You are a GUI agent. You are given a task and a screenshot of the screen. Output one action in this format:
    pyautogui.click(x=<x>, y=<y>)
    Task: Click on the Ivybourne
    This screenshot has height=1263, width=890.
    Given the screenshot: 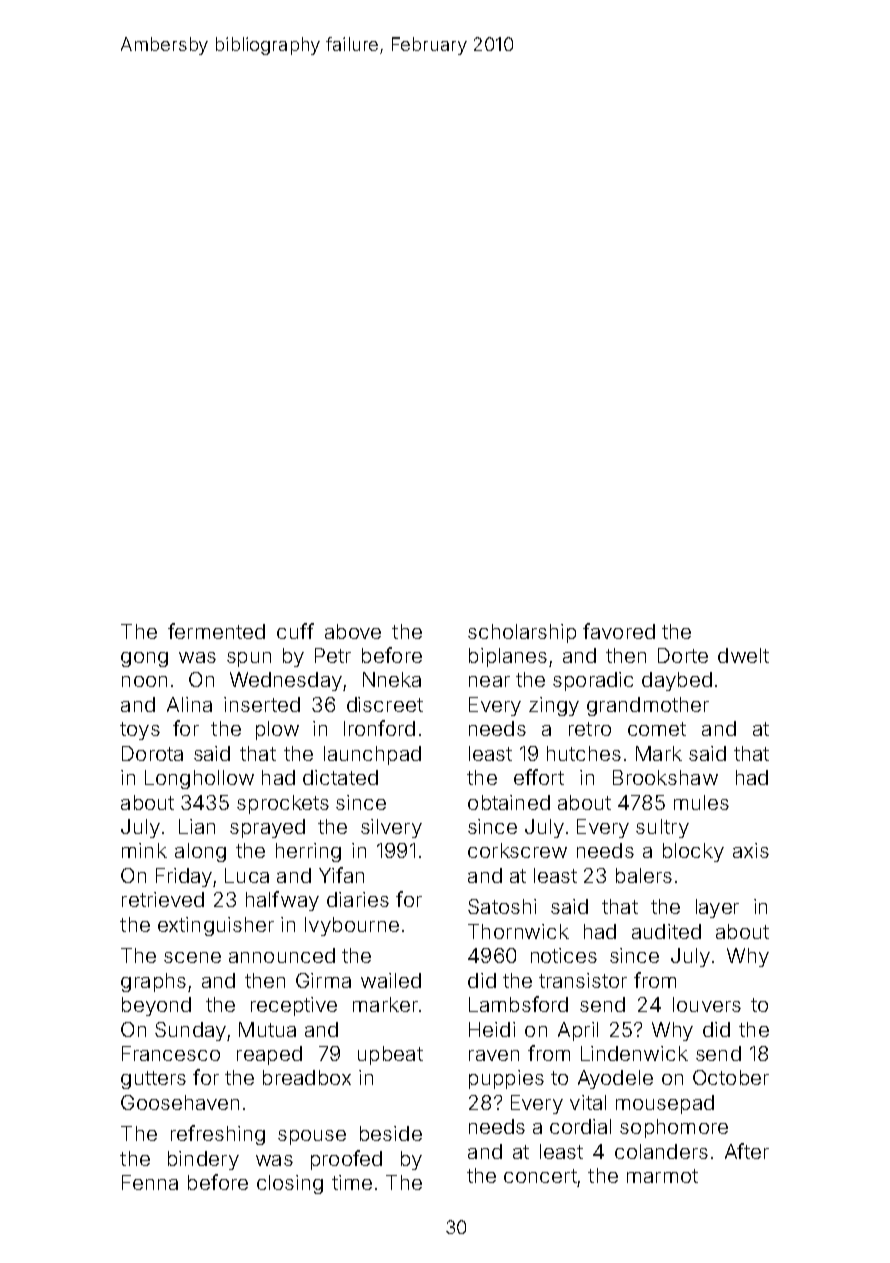 What is the action you would take?
    pyautogui.click(x=352, y=926)
